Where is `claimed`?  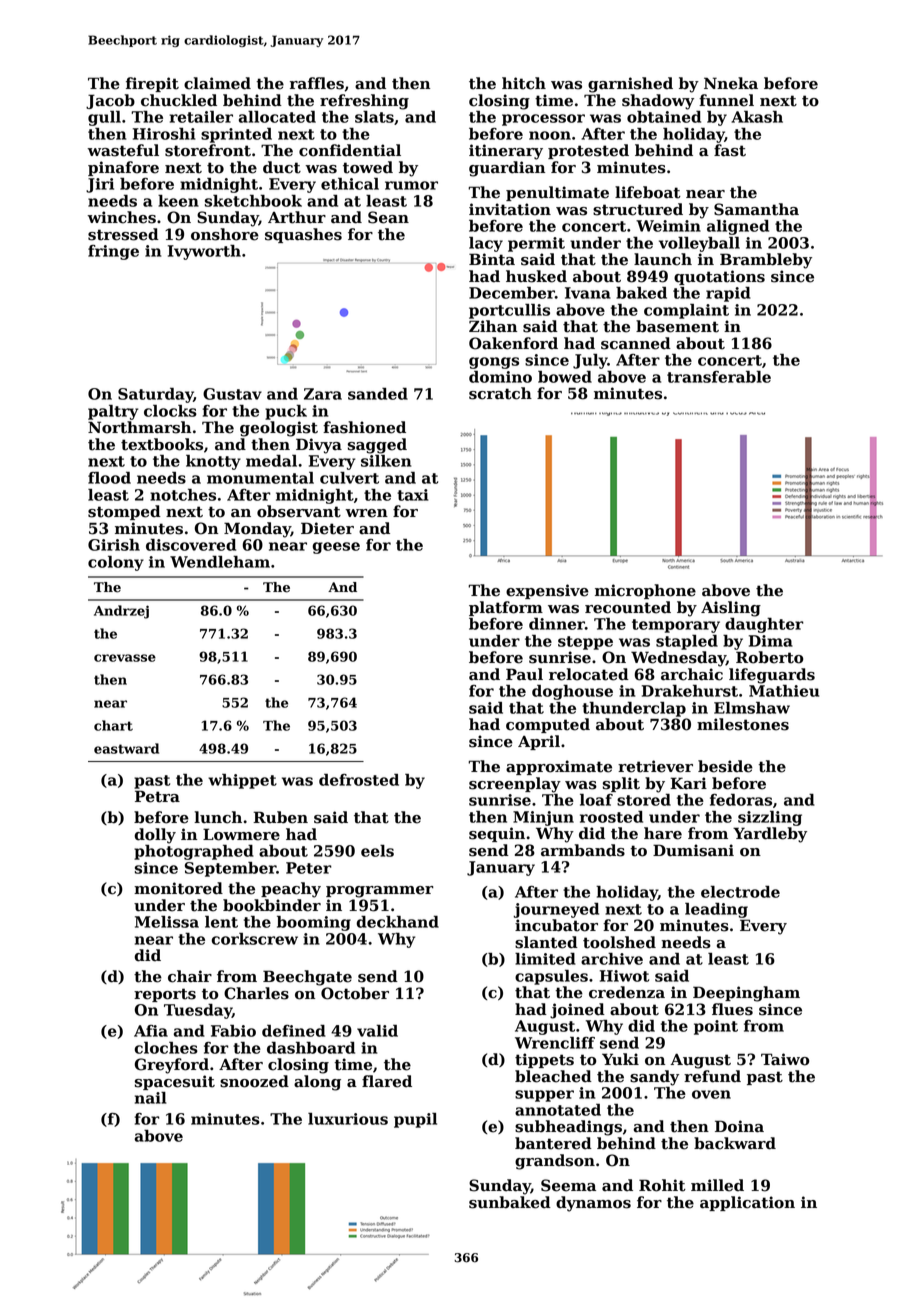
claimed is located at coordinates (217, 83).
